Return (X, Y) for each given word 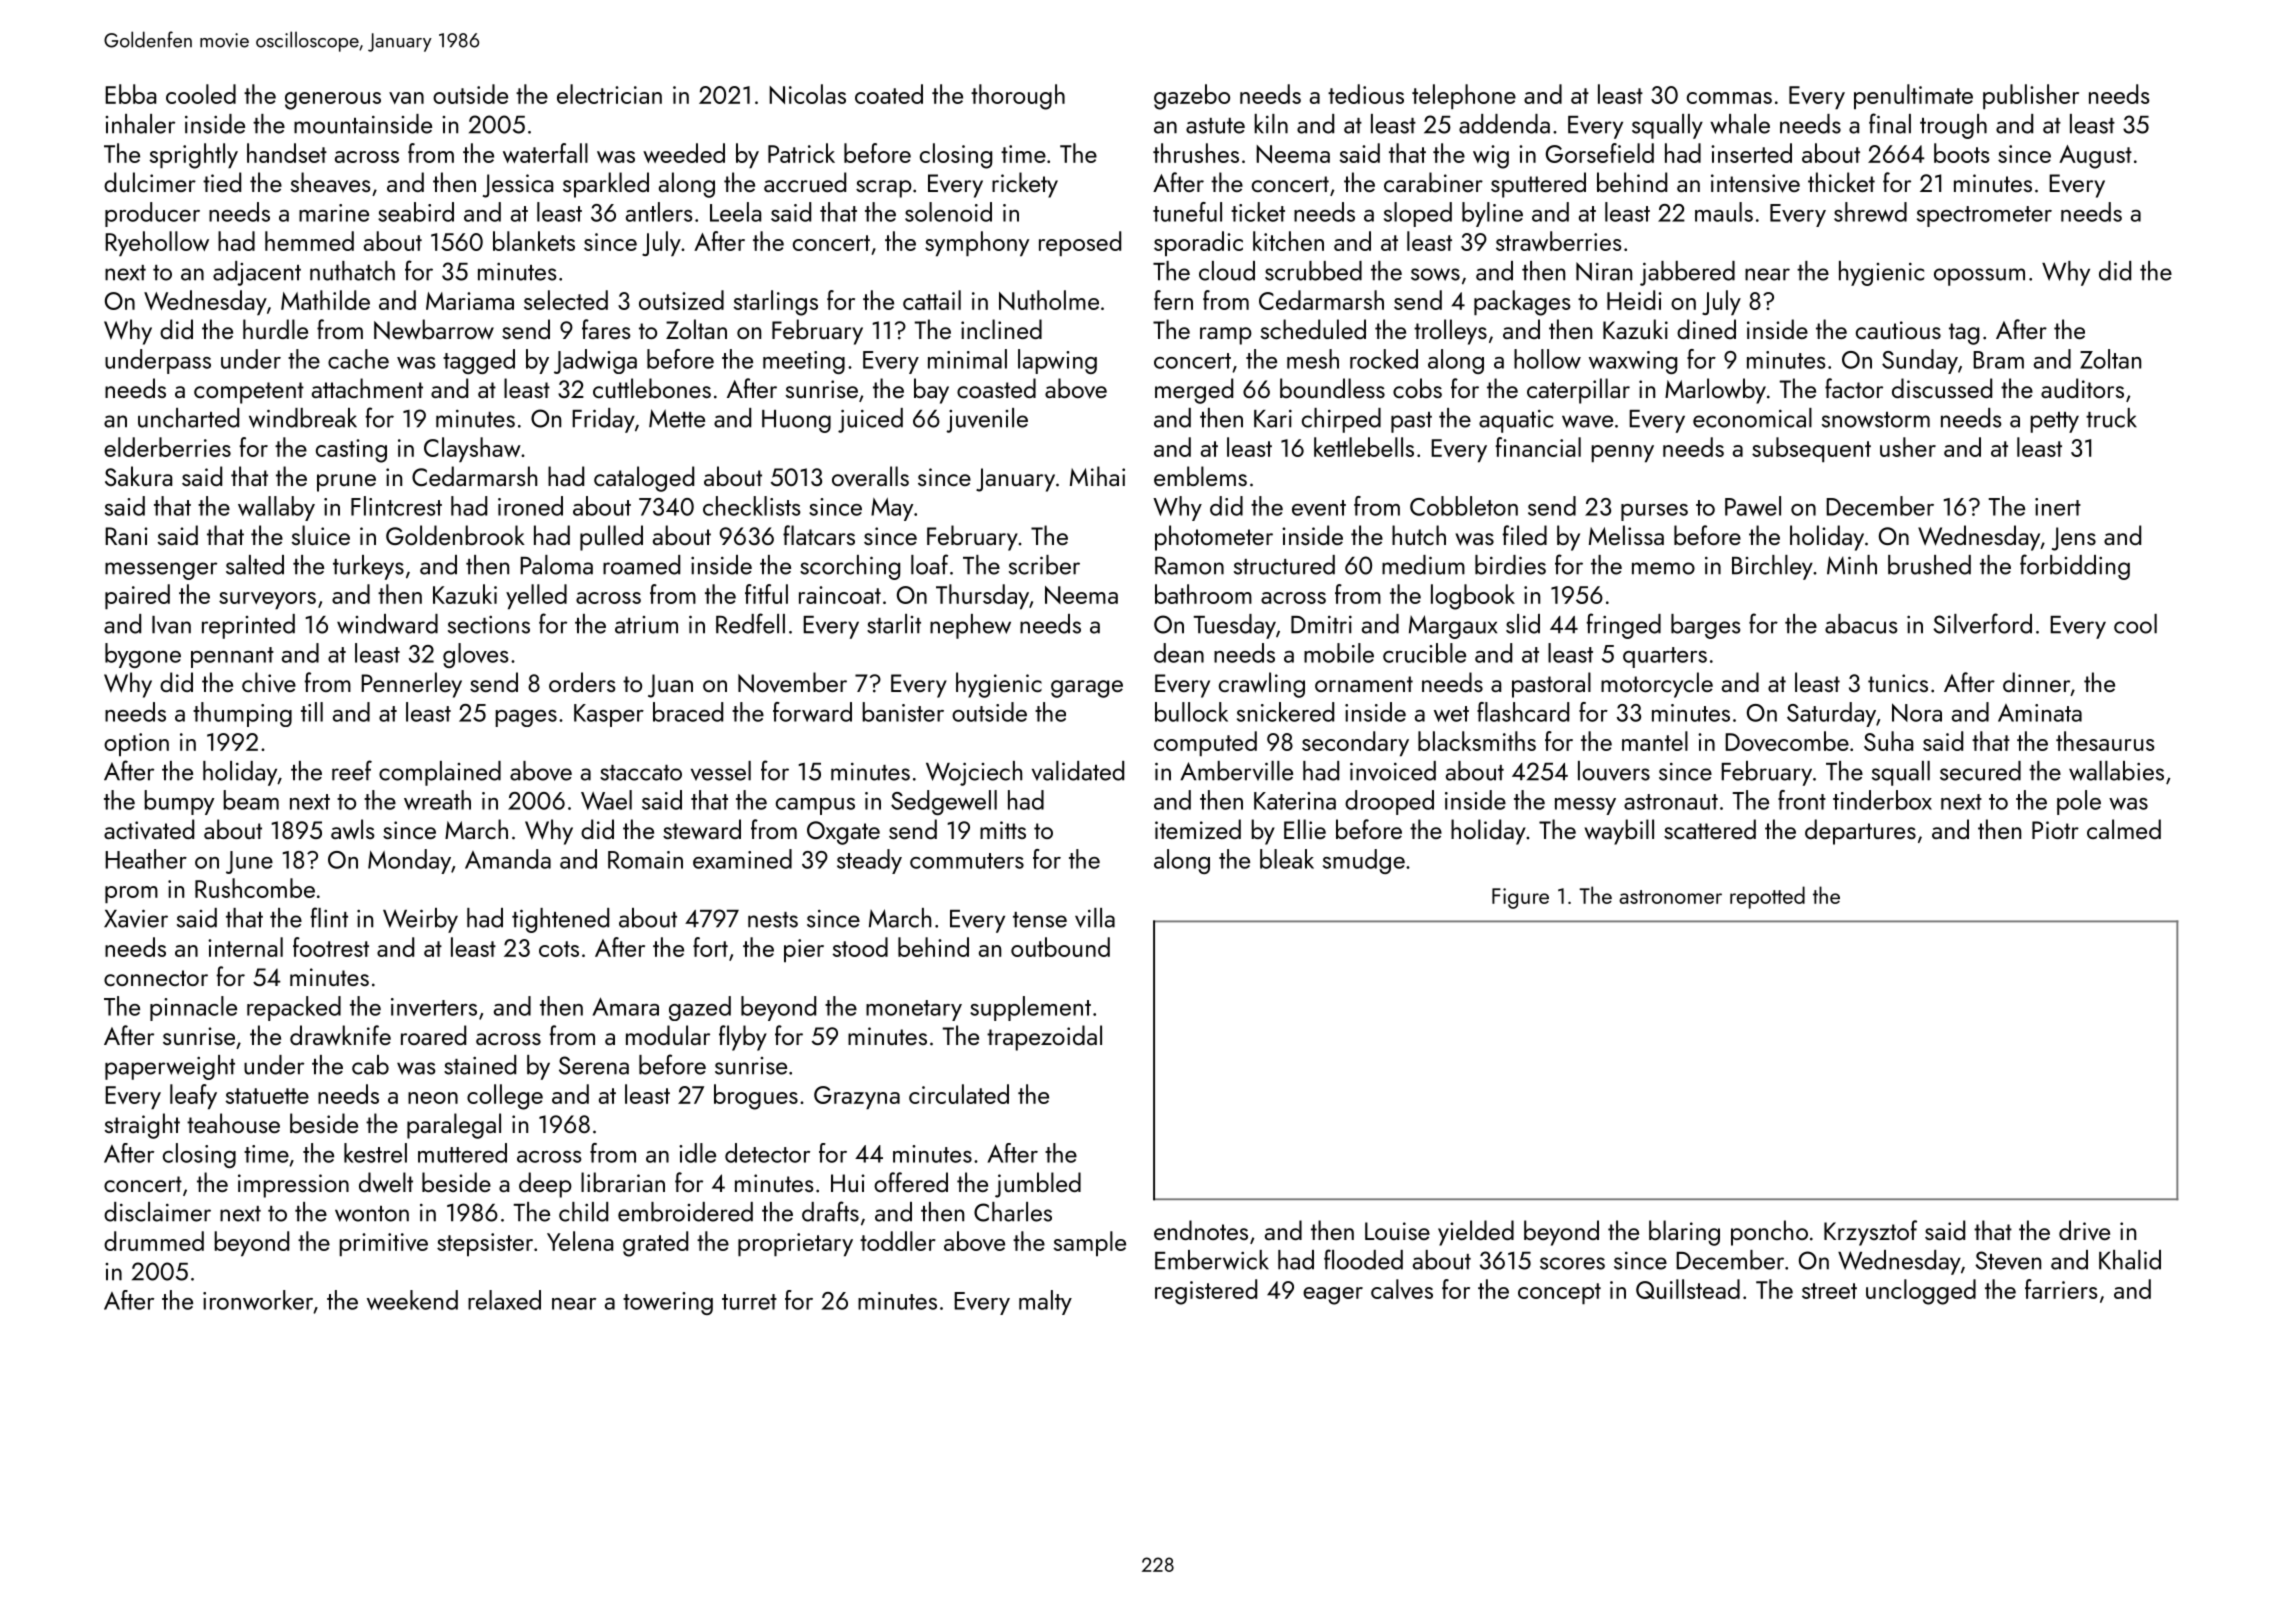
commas (1729, 98)
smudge (1364, 861)
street (1829, 1291)
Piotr (2055, 830)
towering (668, 1303)
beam (251, 800)
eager (1333, 1296)
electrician (609, 94)
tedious (1366, 94)
